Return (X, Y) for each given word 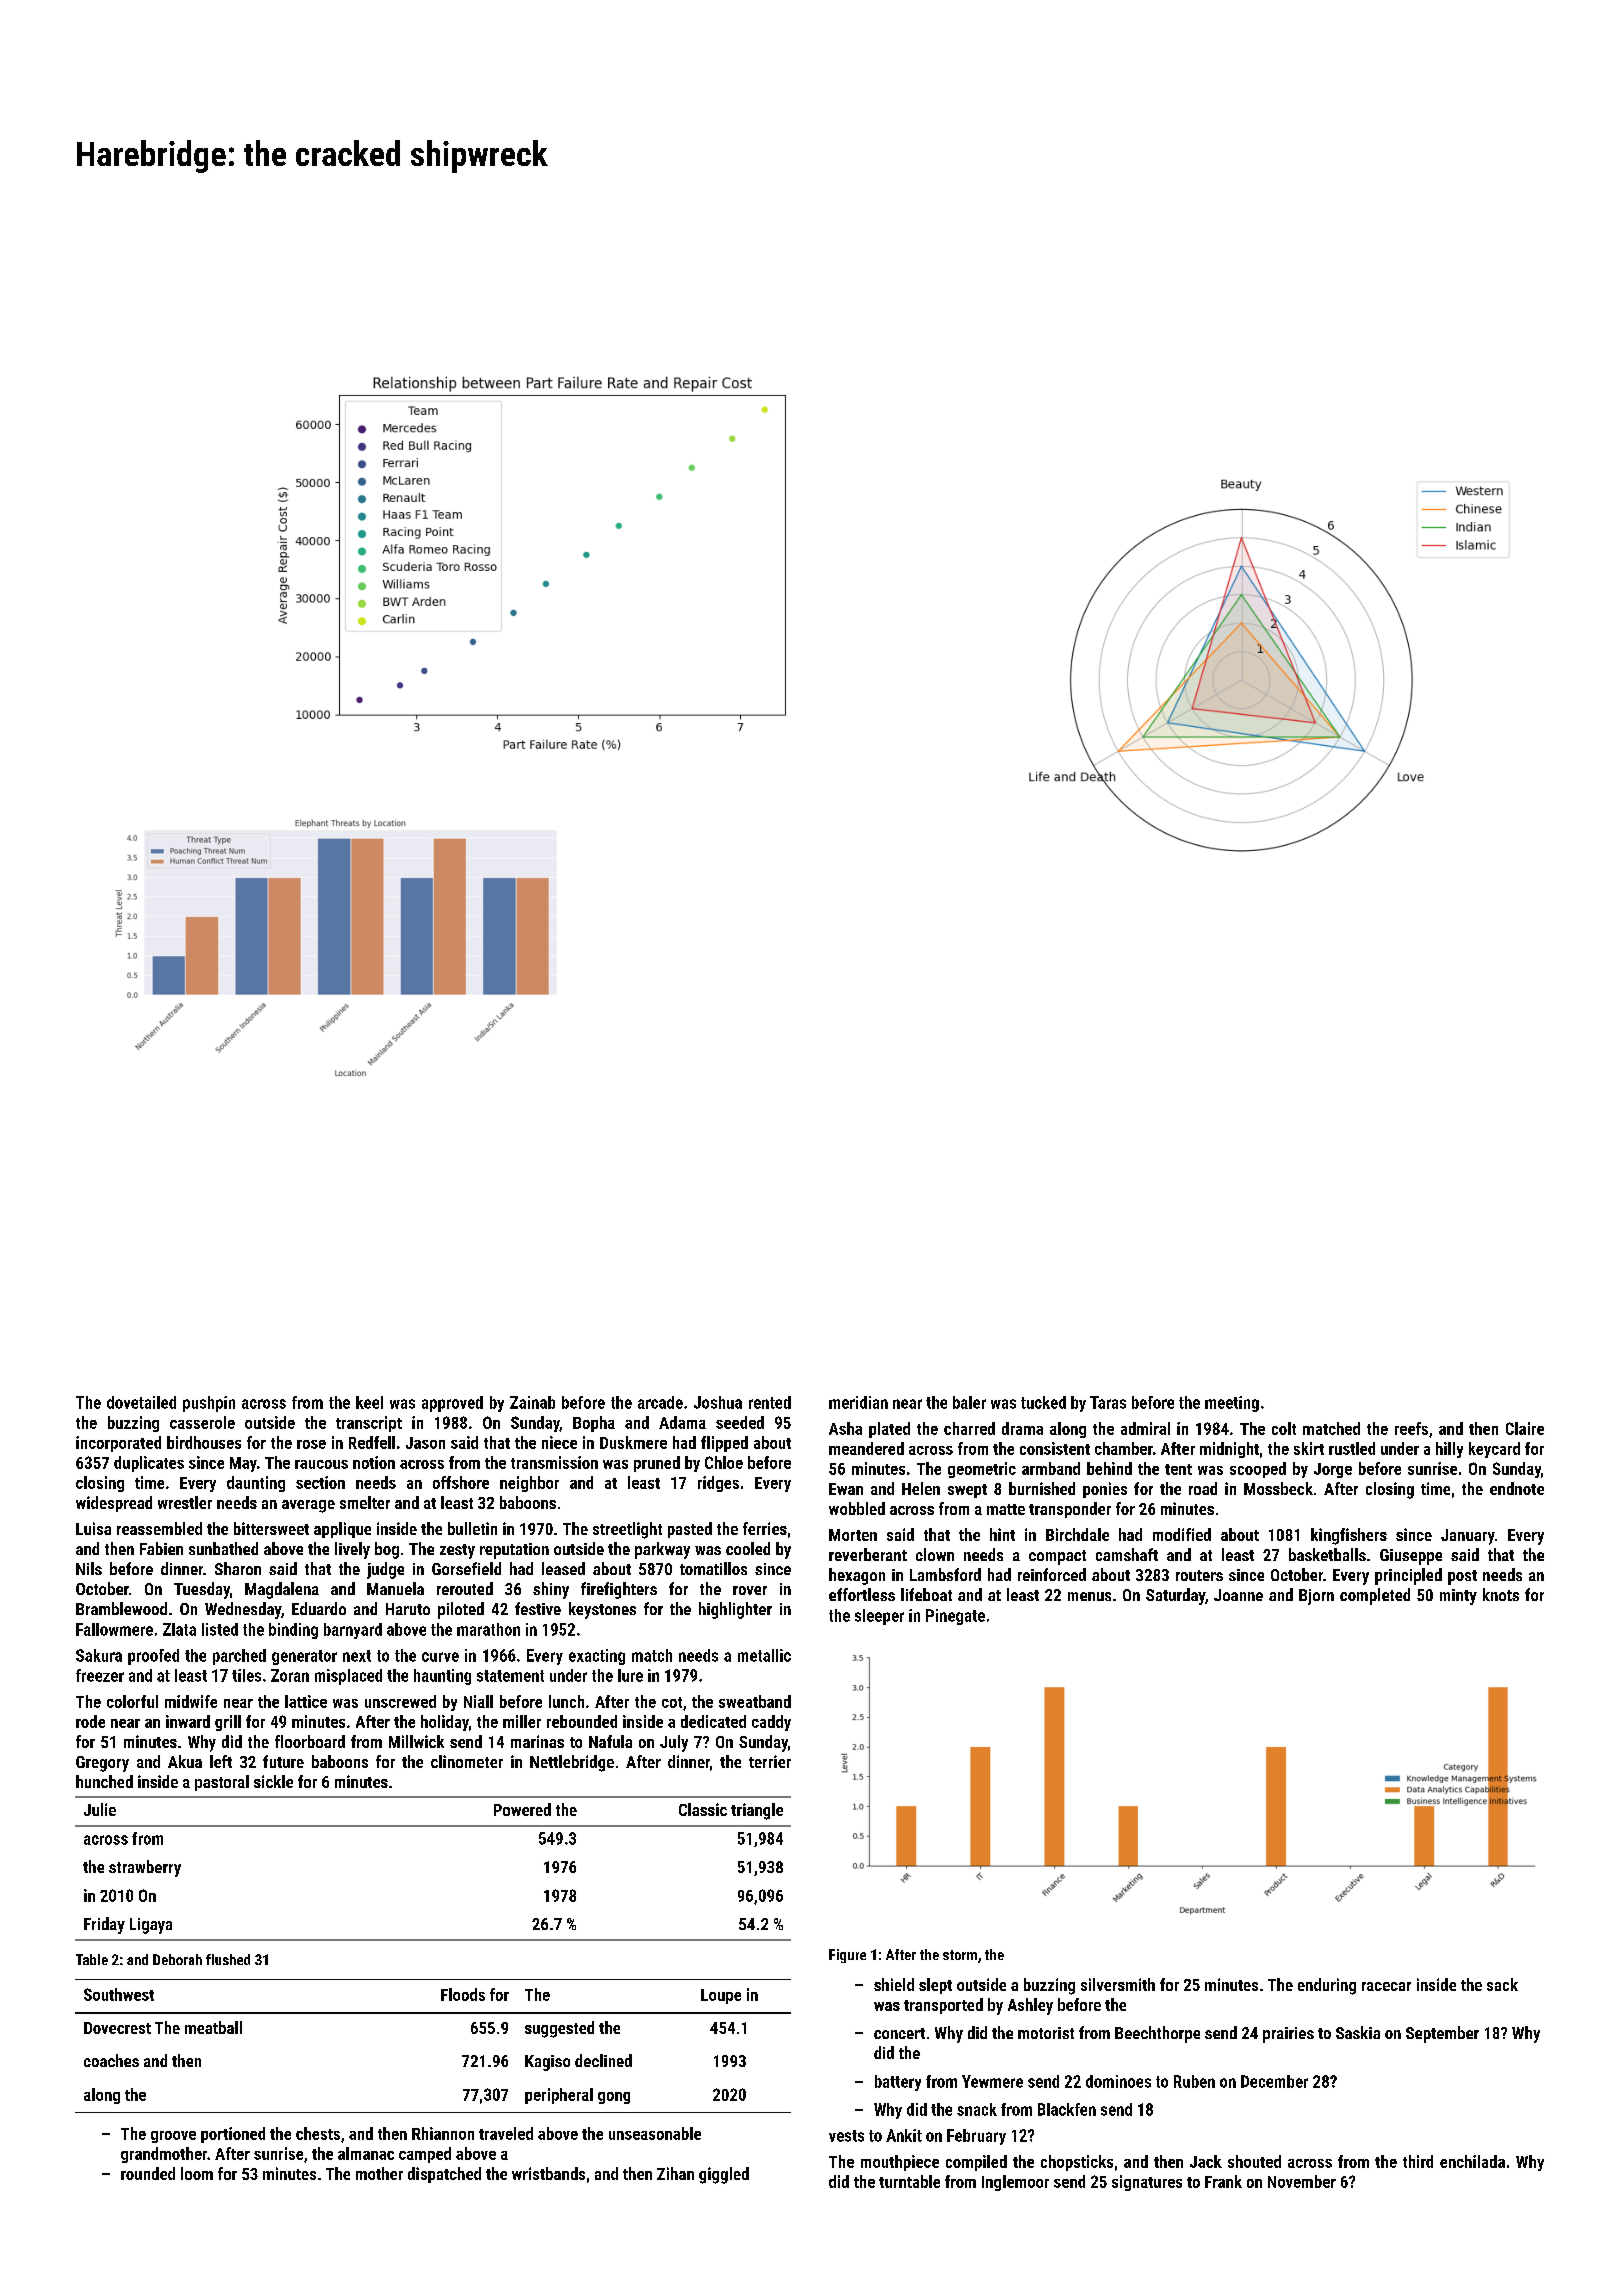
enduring (1327, 1986)
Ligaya (151, 1926)
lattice (306, 1701)
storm (960, 1955)
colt (1284, 1428)
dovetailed (141, 1402)
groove (173, 2137)
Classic (703, 1809)
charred (969, 1428)
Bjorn (1316, 1597)
